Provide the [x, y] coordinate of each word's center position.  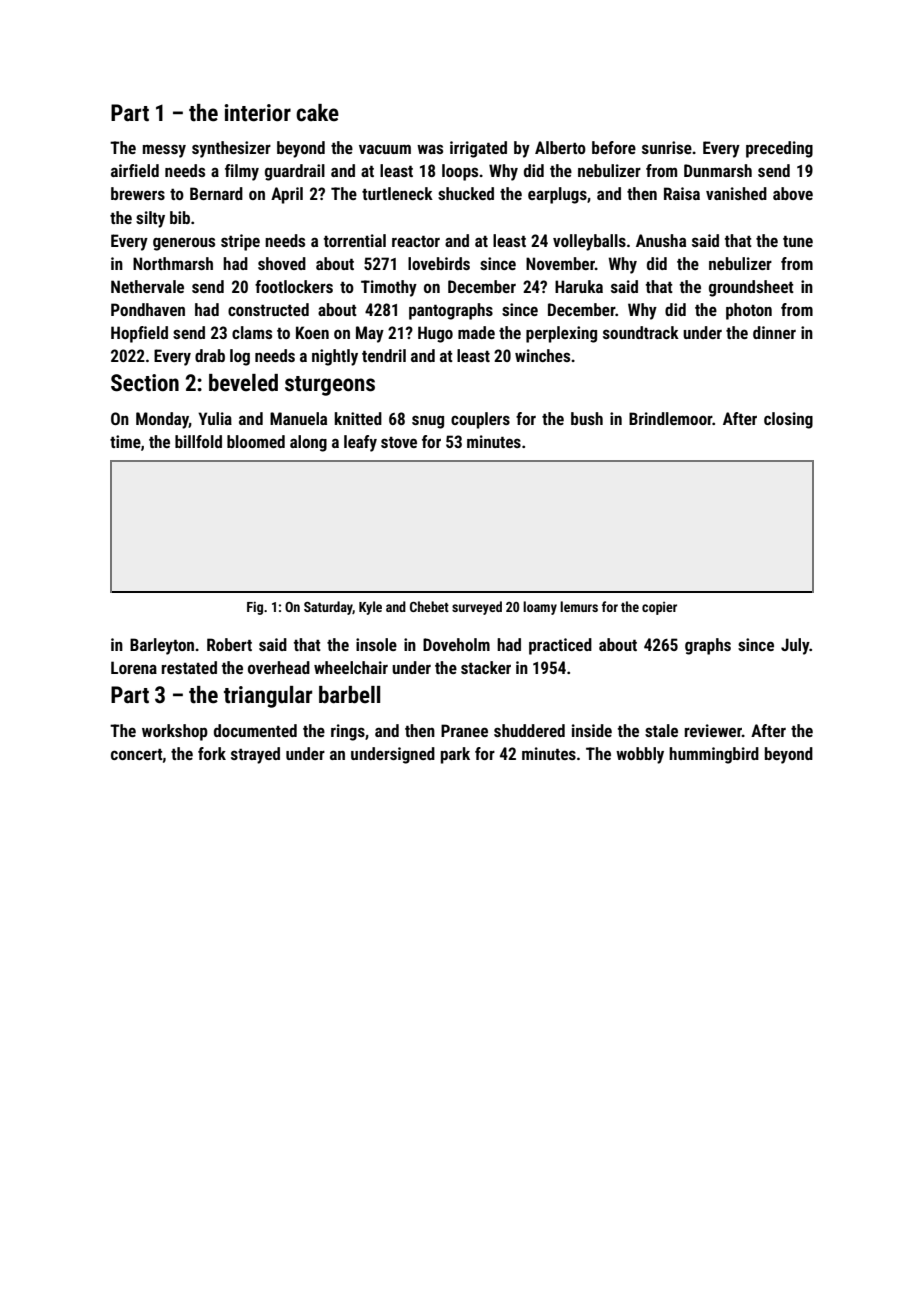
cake [317, 113]
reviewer [713, 730]
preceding [779, 149]
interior [258, 113]
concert [137, 754]
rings [348, 732]
